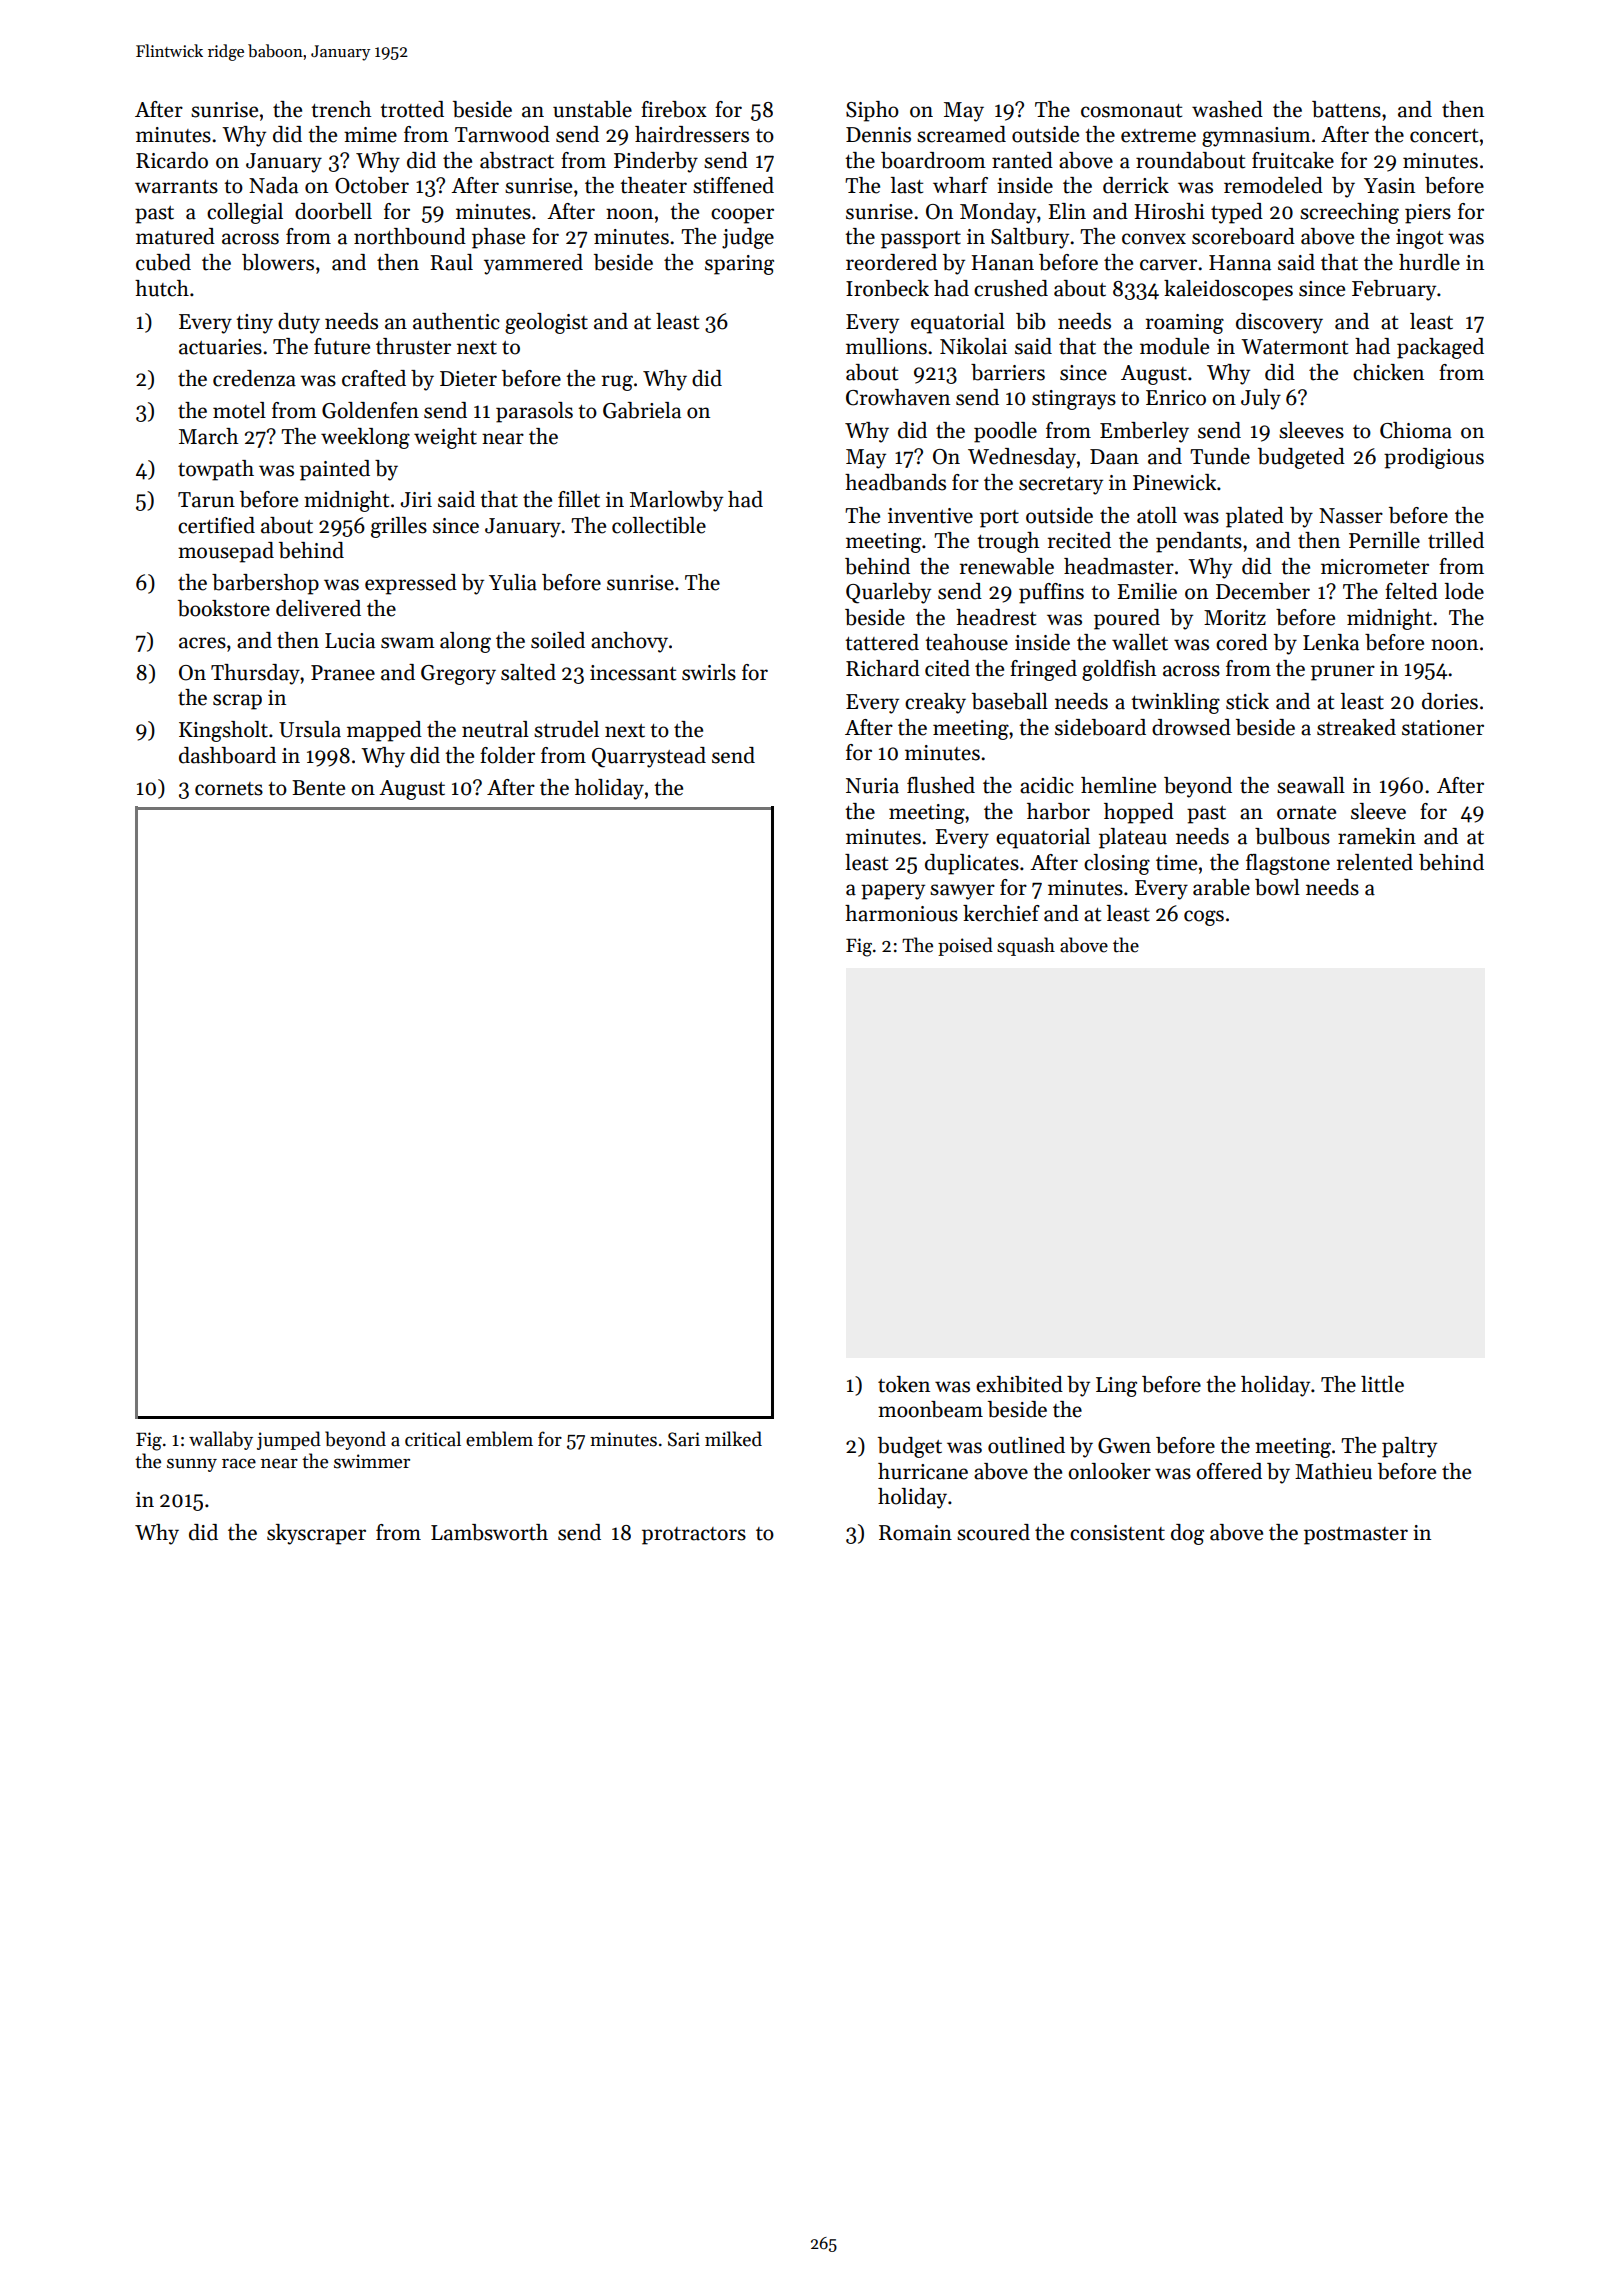 The image size is (1620, 2292). Describe the element at coordinates (289, 1440) in the document. I see `jumped` at that location.
